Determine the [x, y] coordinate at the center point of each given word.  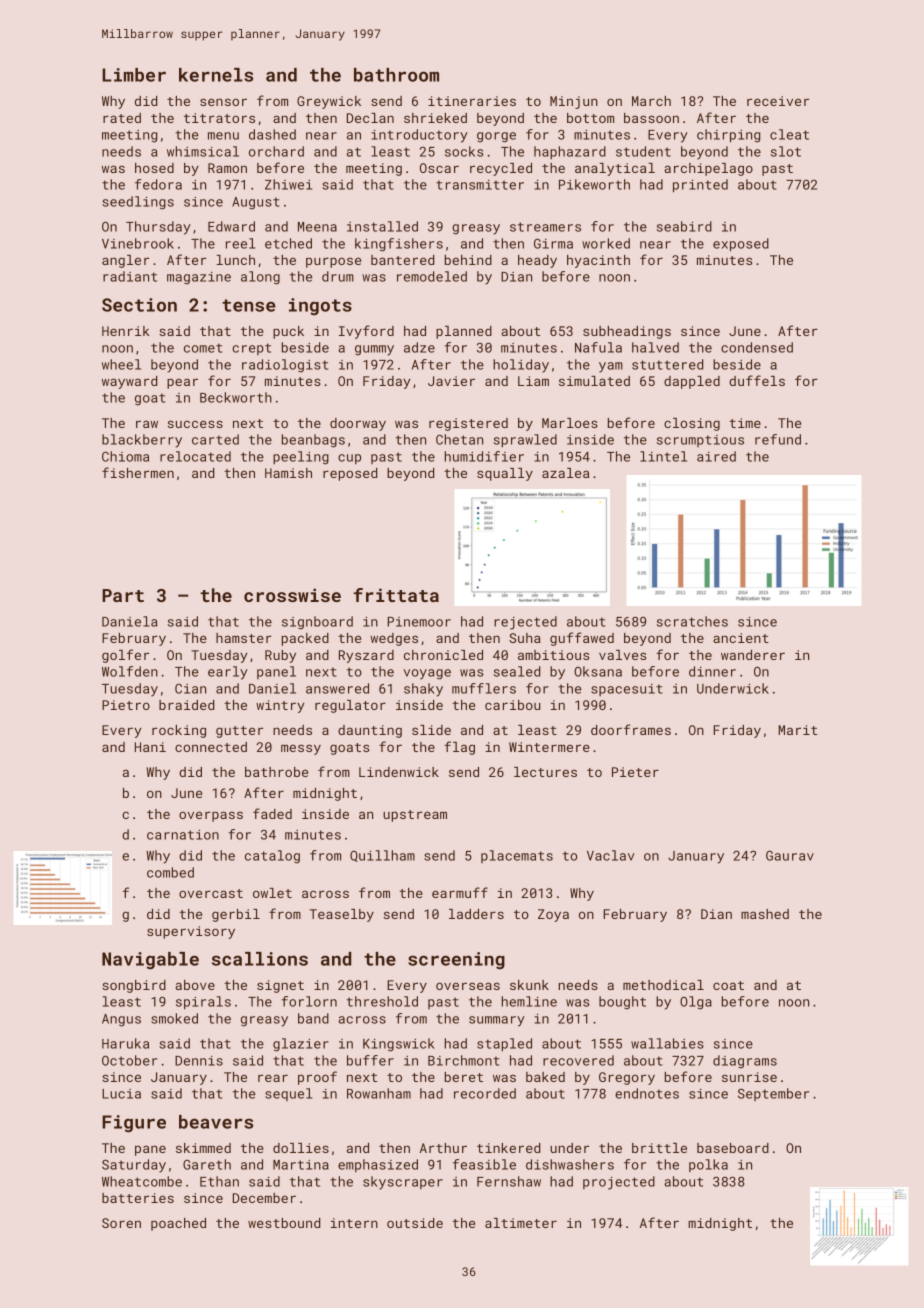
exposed [741, 245]
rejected [525, 623]
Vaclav [610, 855]
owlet [272, 893]
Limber [134, 75]
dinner [712, 671]
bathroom [396, 75]
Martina [301, 1165]
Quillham [382, 856]
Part [123, 595]
